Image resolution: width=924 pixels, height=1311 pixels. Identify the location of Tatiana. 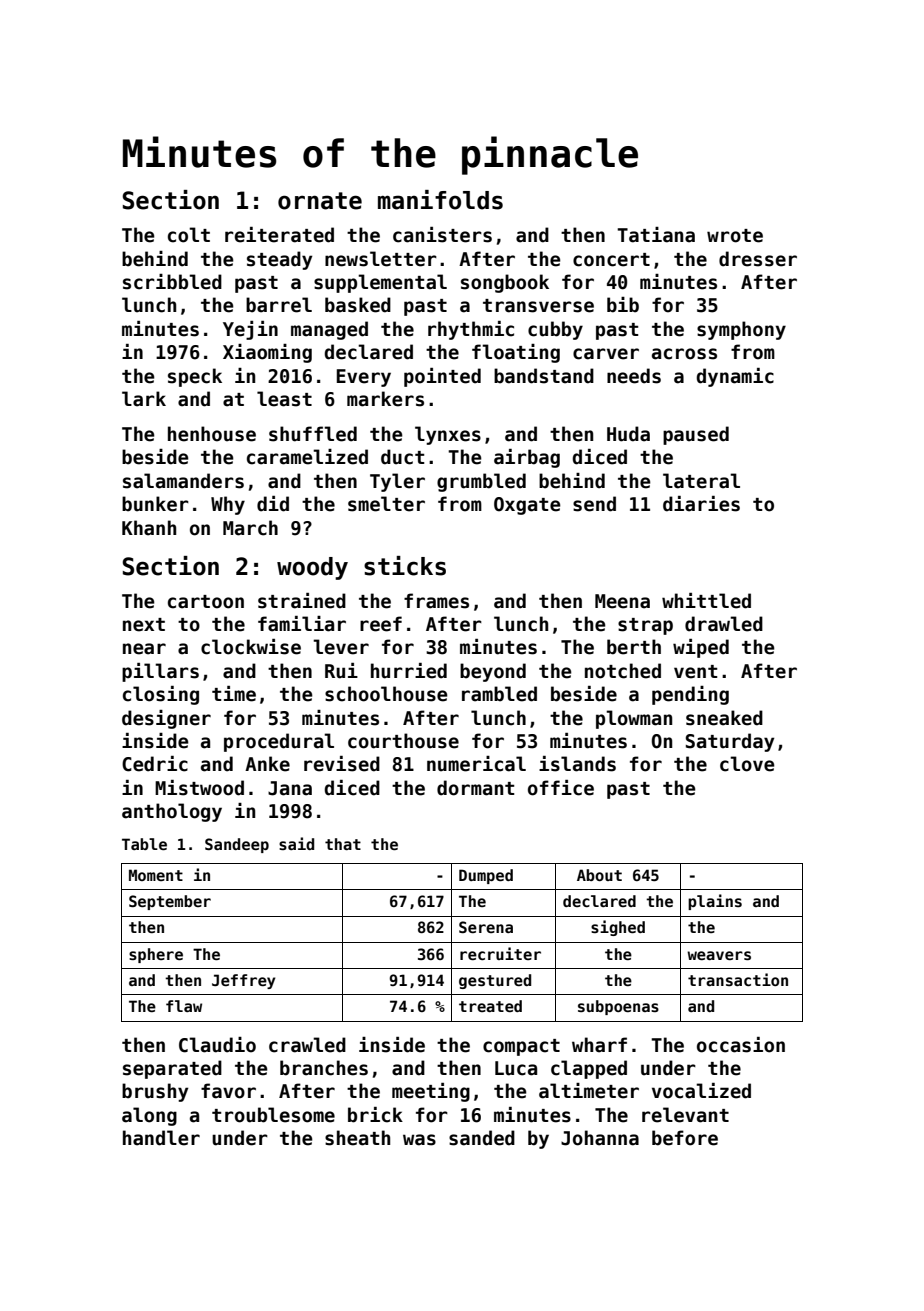
(656, 235).
